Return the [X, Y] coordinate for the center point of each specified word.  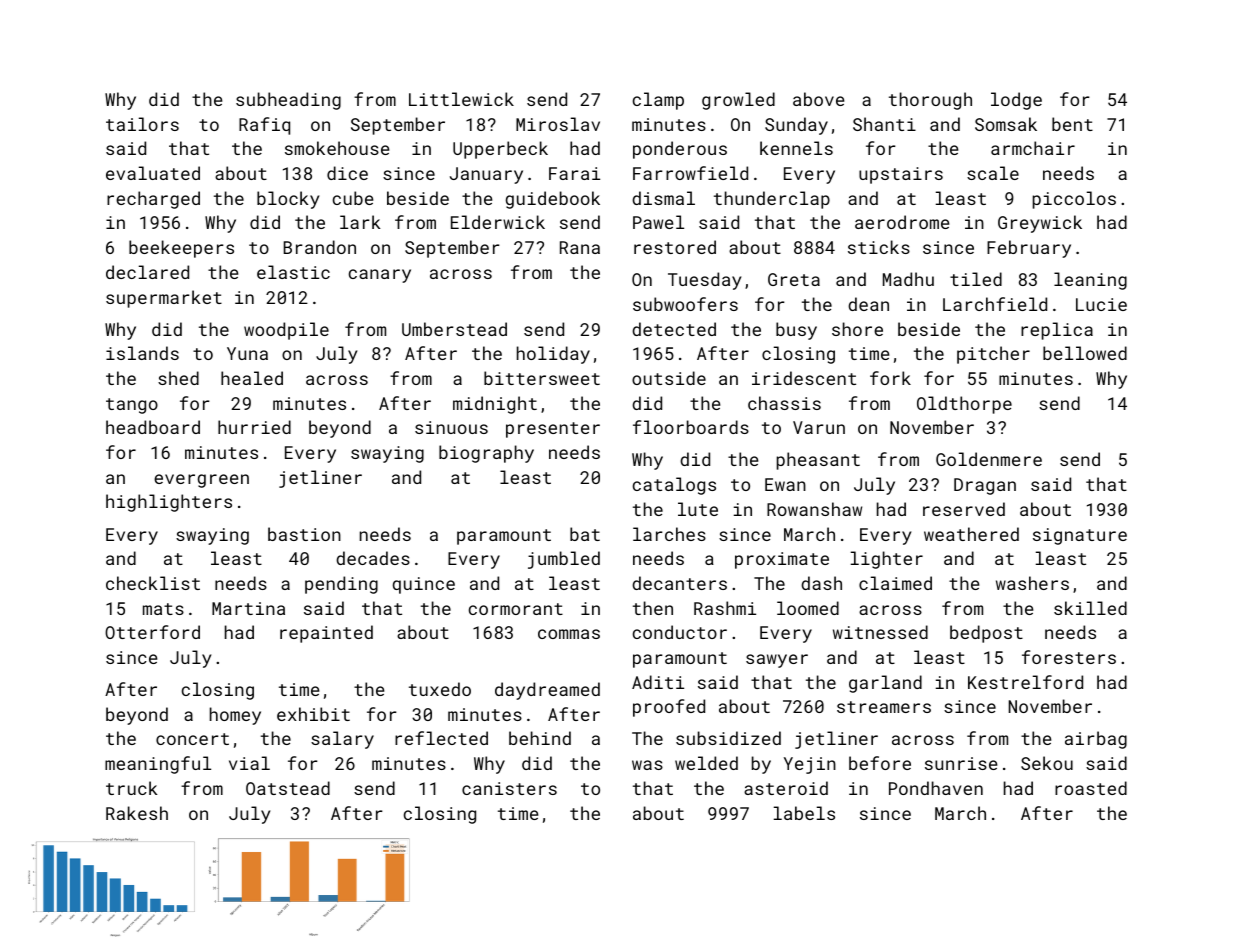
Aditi [658, 682]
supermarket [164, 299]
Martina [248, 608]
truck [132, 788]
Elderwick [498, 222]
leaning [1090, 281]
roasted [1091, 788]
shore [857, 329]
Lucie [1101, 304]
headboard [153, 427]
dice [347, 173]
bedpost [986, 634]
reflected [441, 738]
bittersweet [542, 378]
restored [675, 247]
